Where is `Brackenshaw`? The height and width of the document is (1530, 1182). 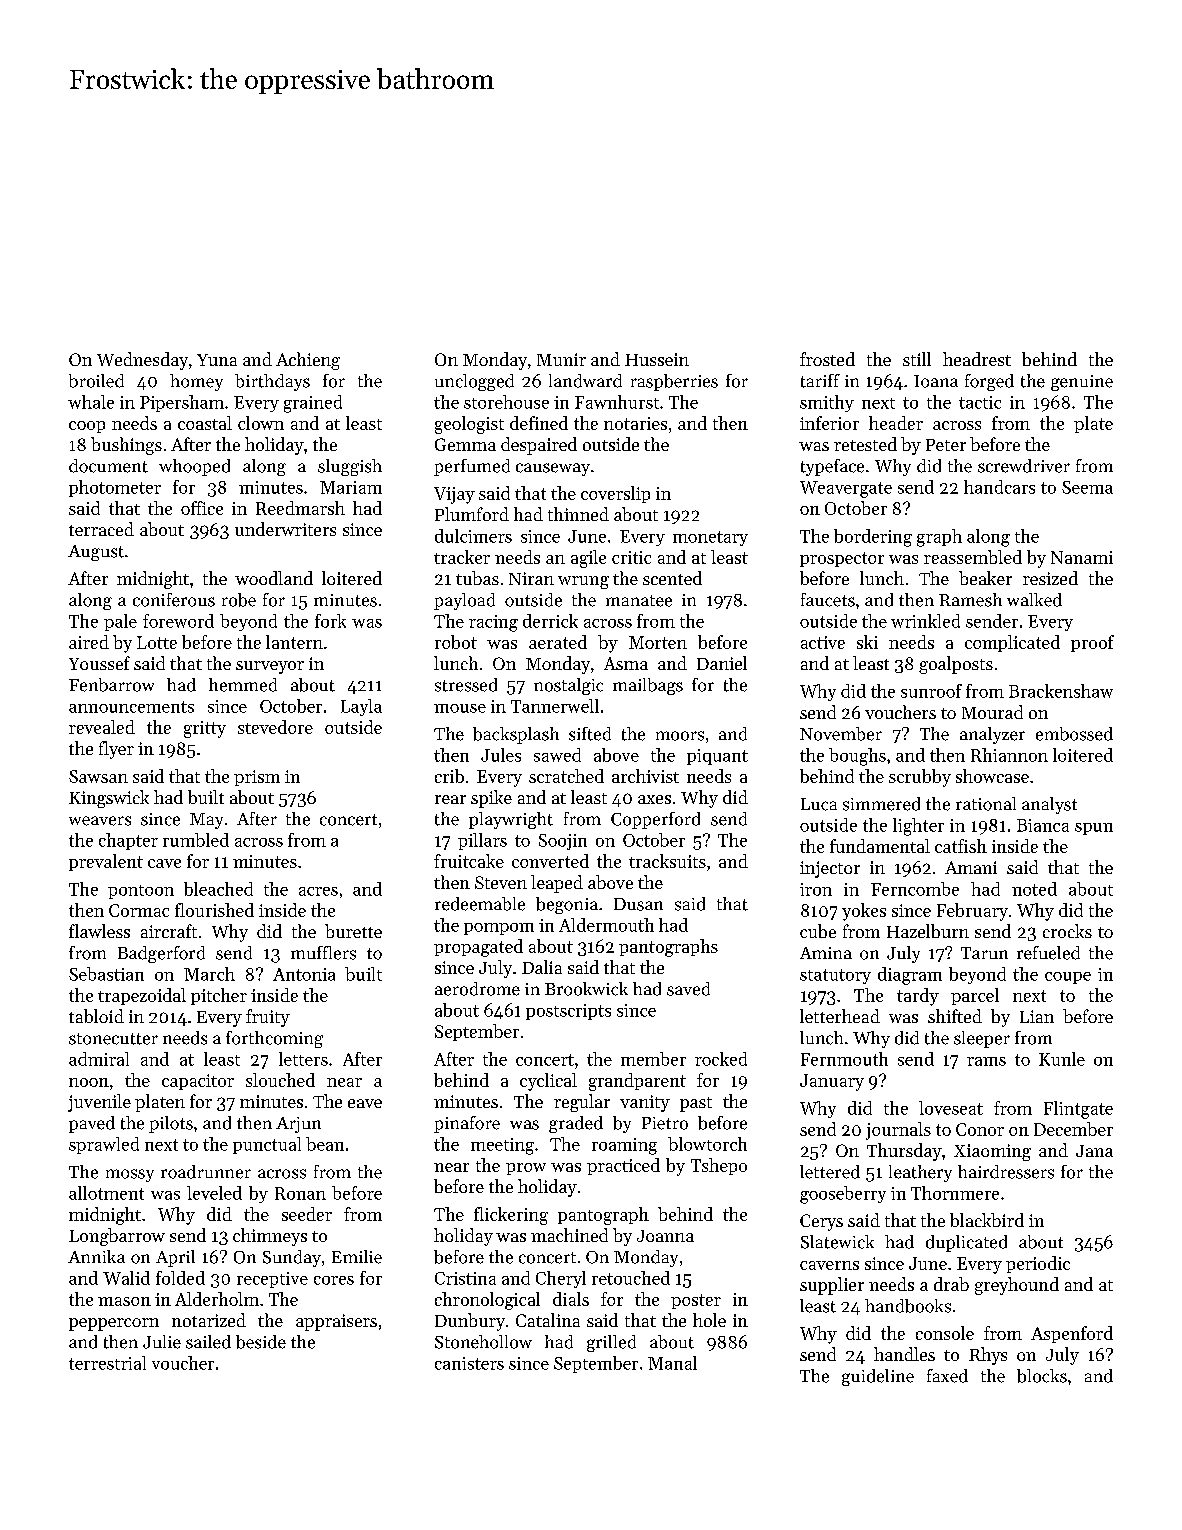 Brackenshaw is located at coordinates (1061, 691).
